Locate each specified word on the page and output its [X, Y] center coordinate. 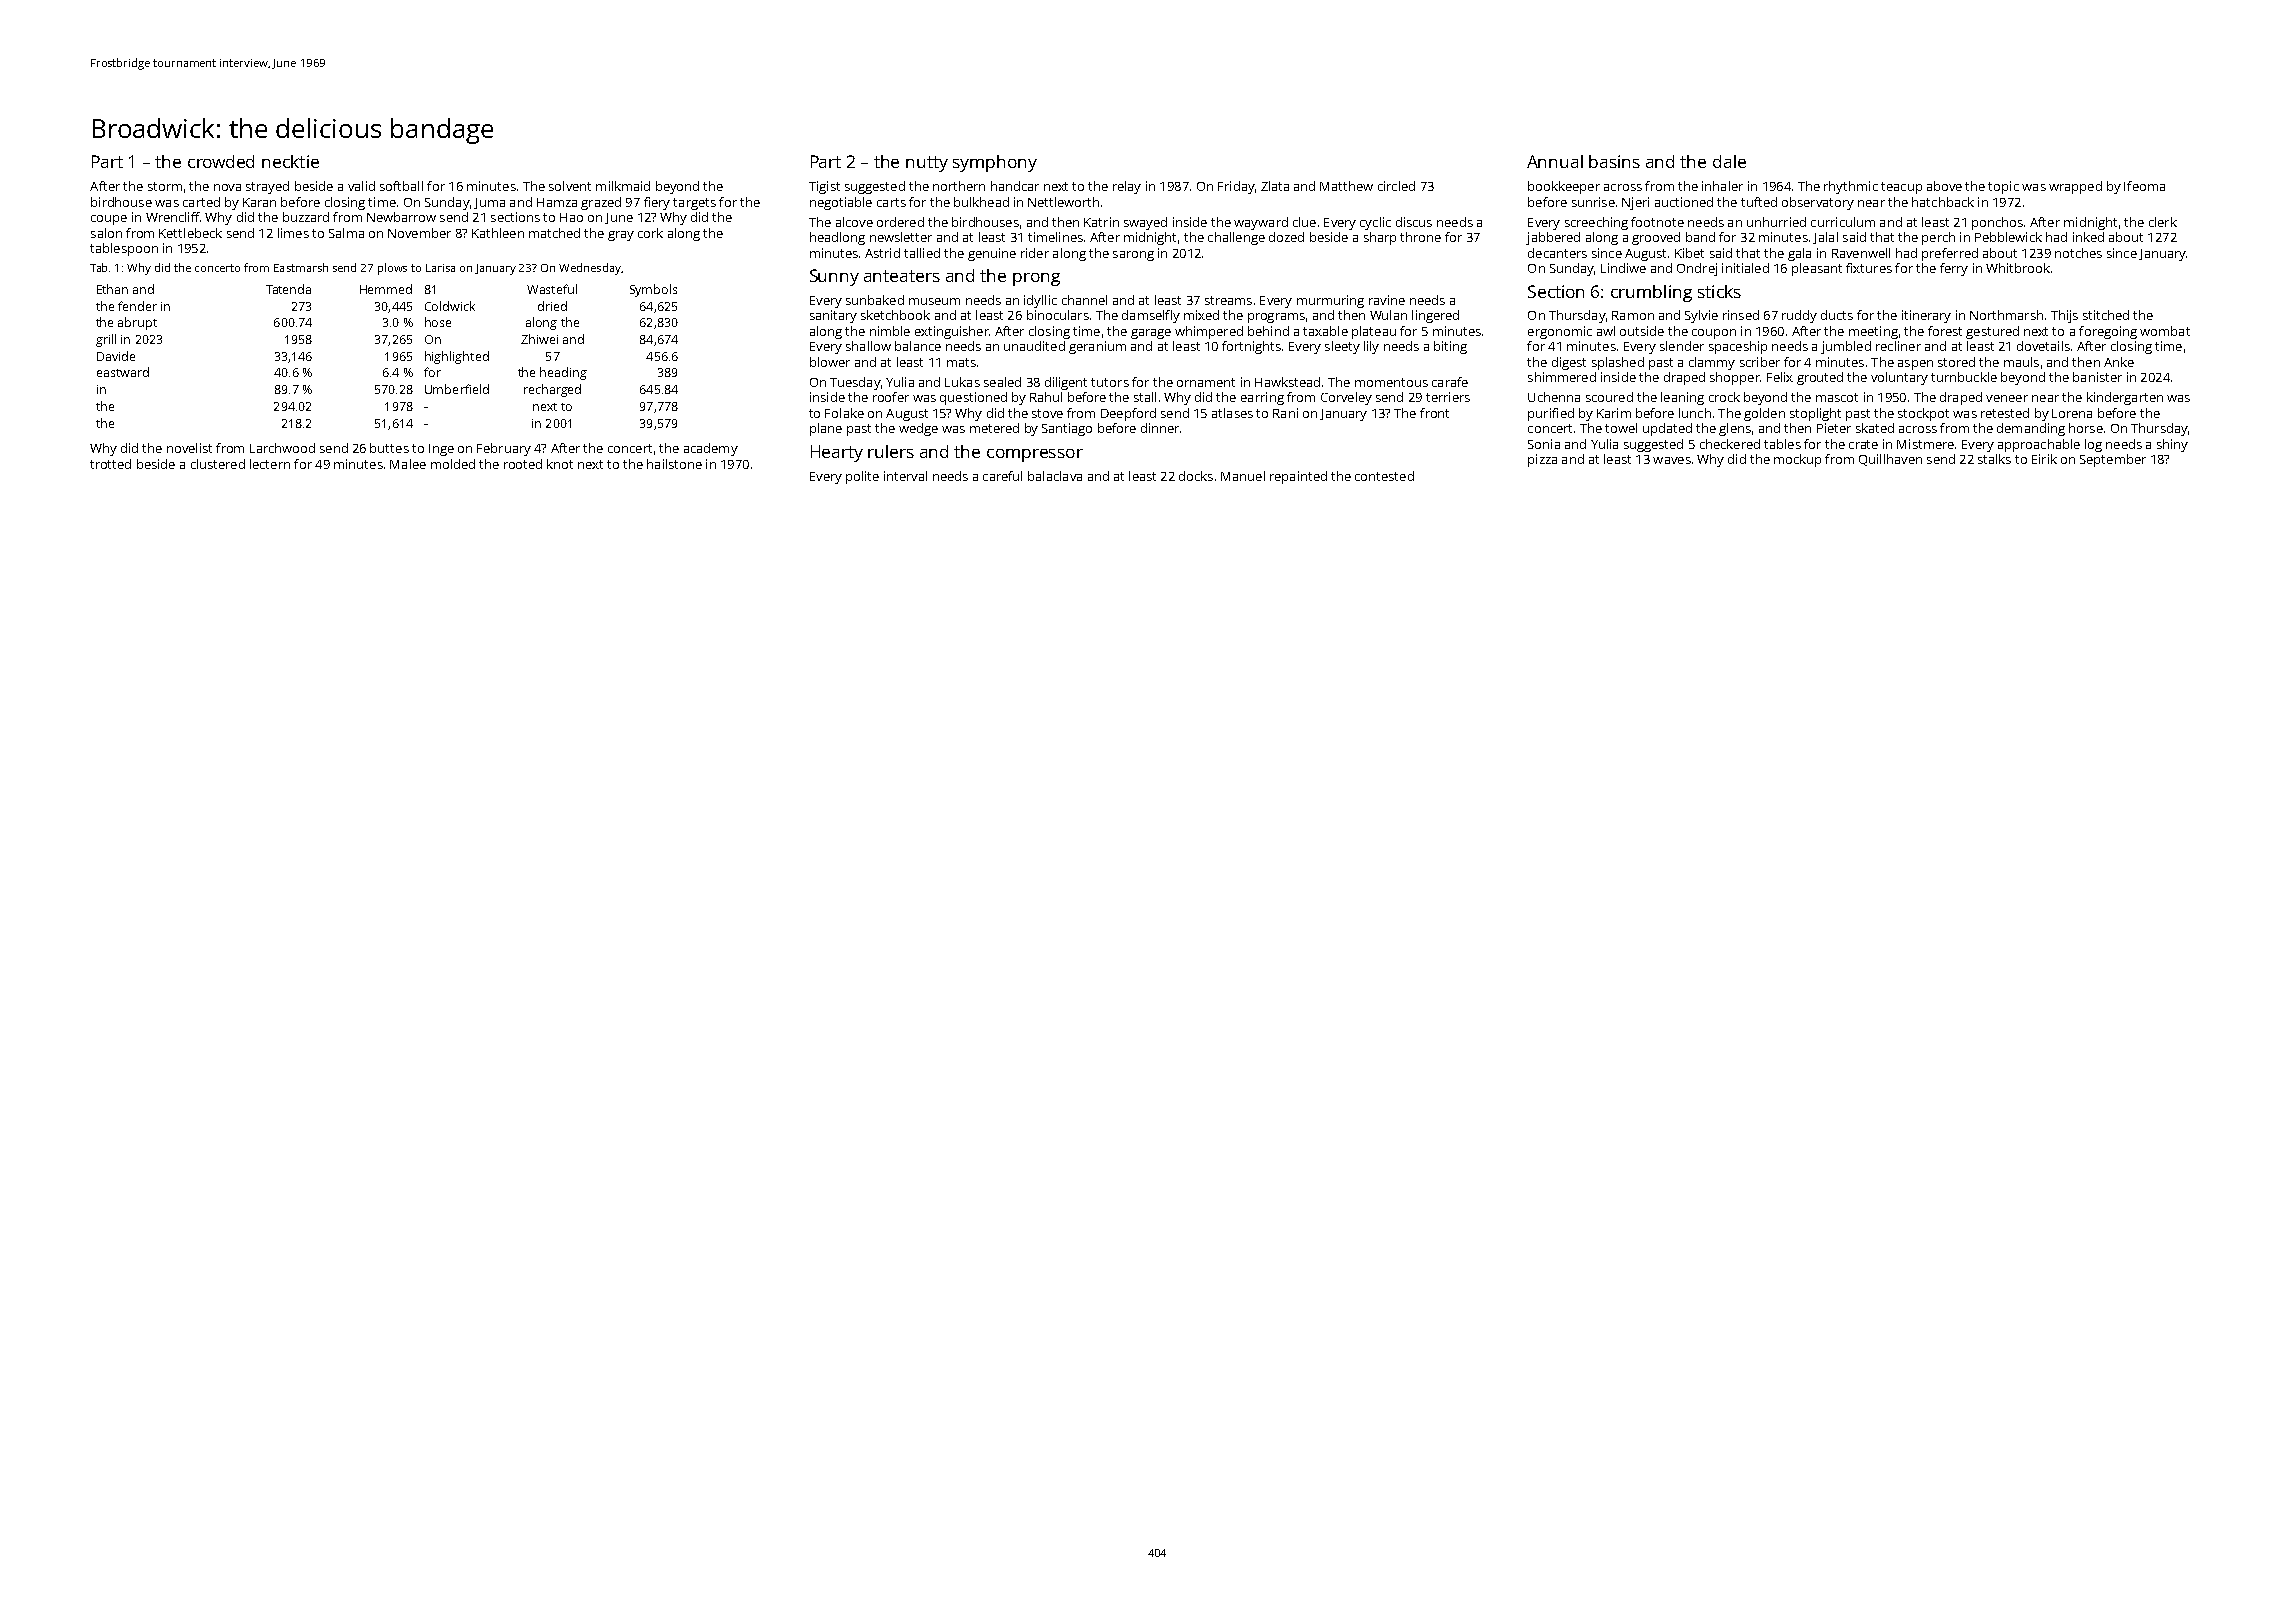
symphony [995, 163]
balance [918, 346]
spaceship [1738, 347]
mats [961, 362]
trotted [110, 464]
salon [106, 233]
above [1944, 186]
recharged [552, 390]
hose [438, 322]
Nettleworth [1063, 202]
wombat [2165, 331]
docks [1196, 476]
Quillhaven [1890, 460]
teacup [1901, 188]
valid [361, 186]
